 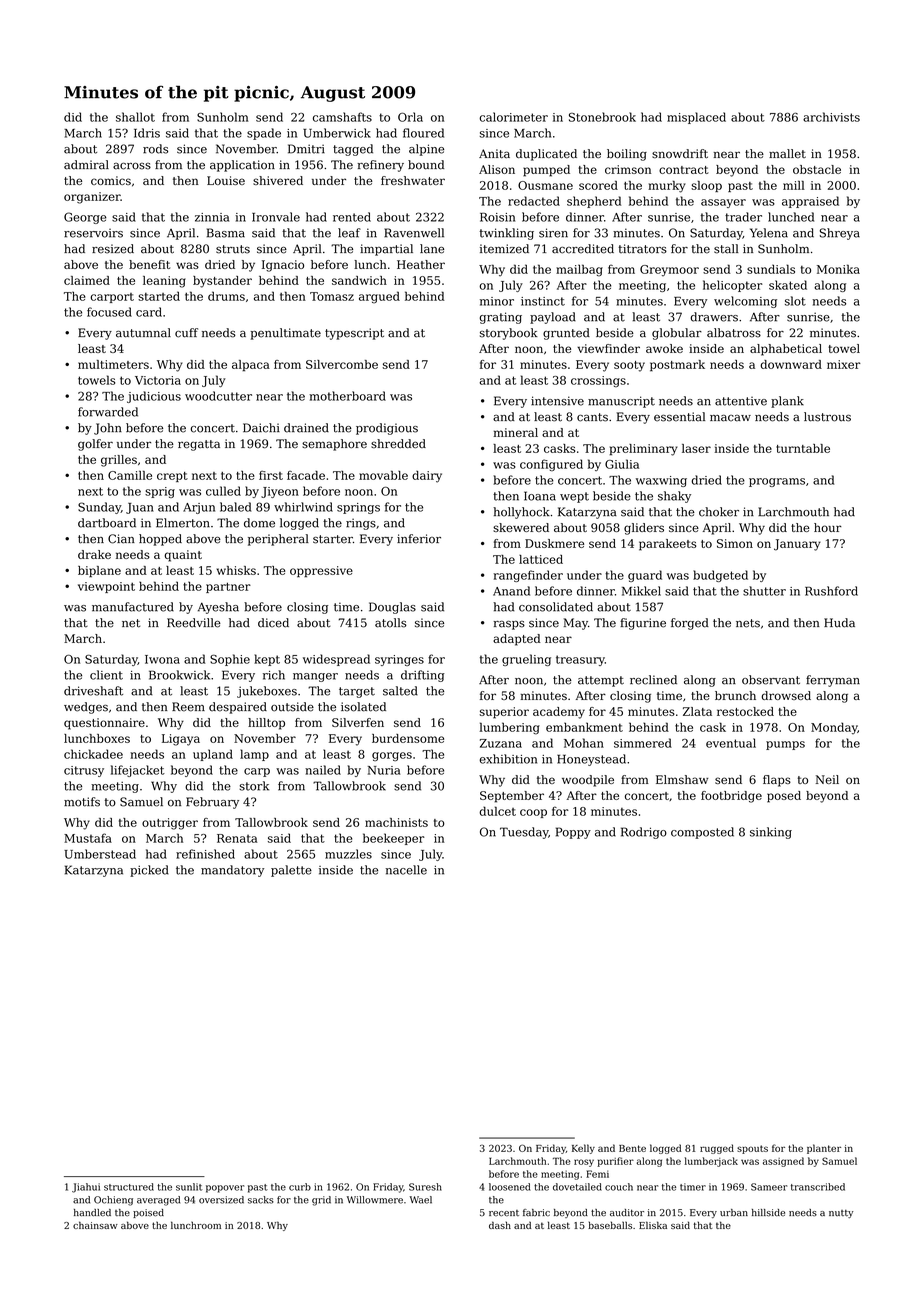 What do you see at coordinates (261, 1200) in the screenshot?
I see `sacks` at bounding box center [261, 1200].
